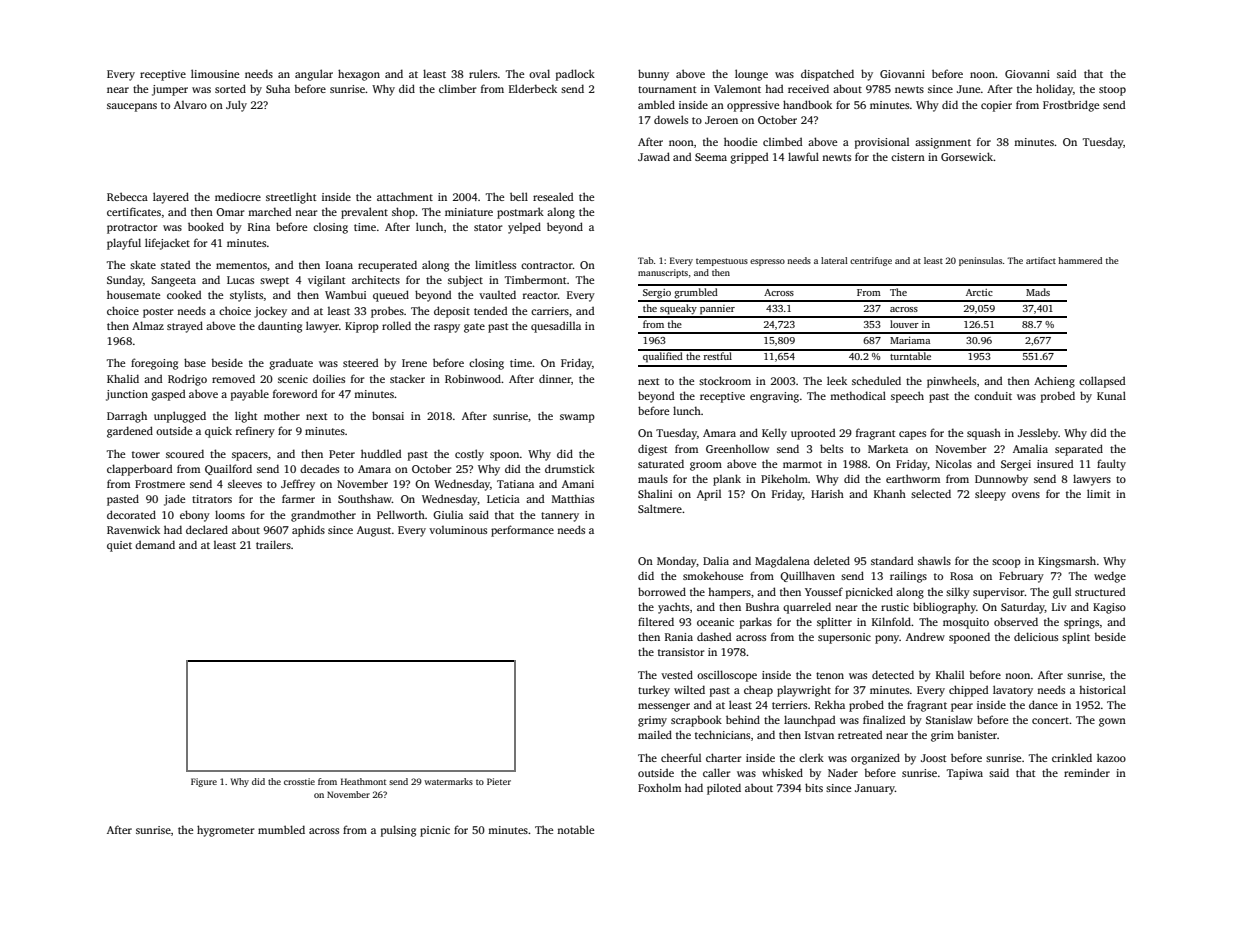 The image size is (1233, 952). What do you see at coordinates (483, 73) in the screenshot?
I see `rulers` at bounding box center [483, 73].
